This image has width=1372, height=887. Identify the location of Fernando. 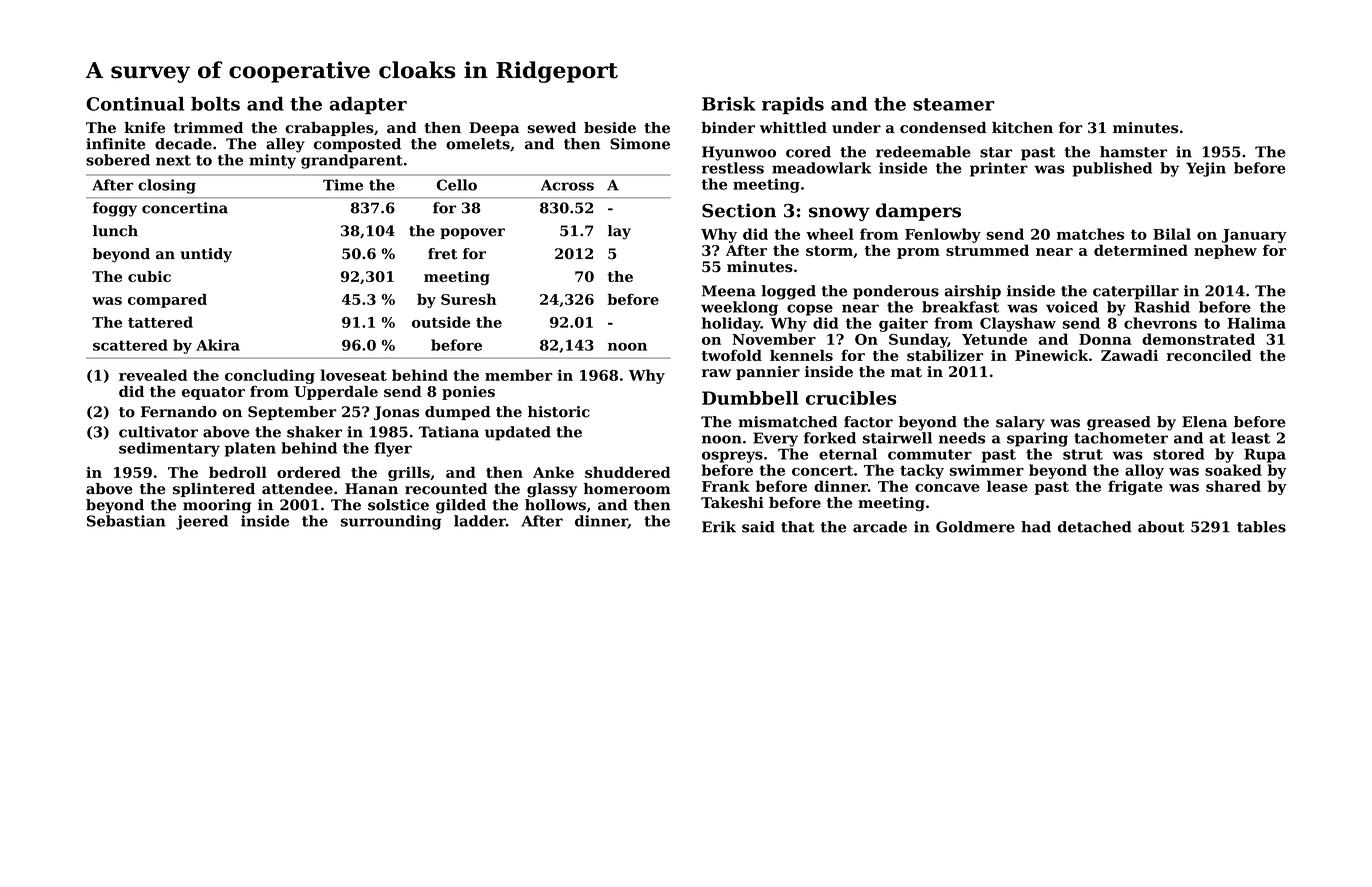
(179, 412).
